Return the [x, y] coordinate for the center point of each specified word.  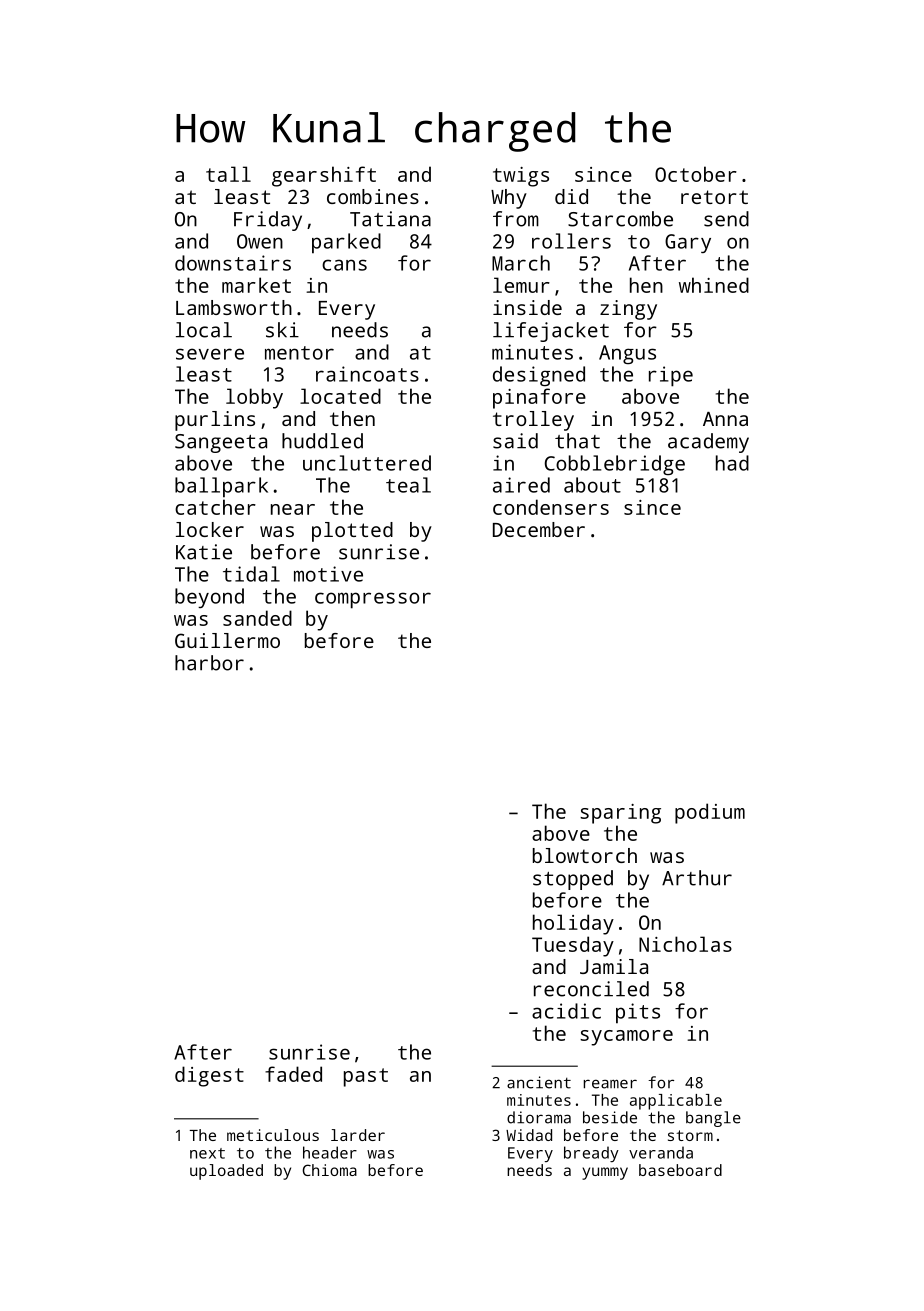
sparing [620, 814]
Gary [688, 243]
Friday [268, 221]
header [330, 1152]
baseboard [680, 1170]
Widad [529, 1135]
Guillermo [227, 640]
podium [710, 813]
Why [509, 199]
